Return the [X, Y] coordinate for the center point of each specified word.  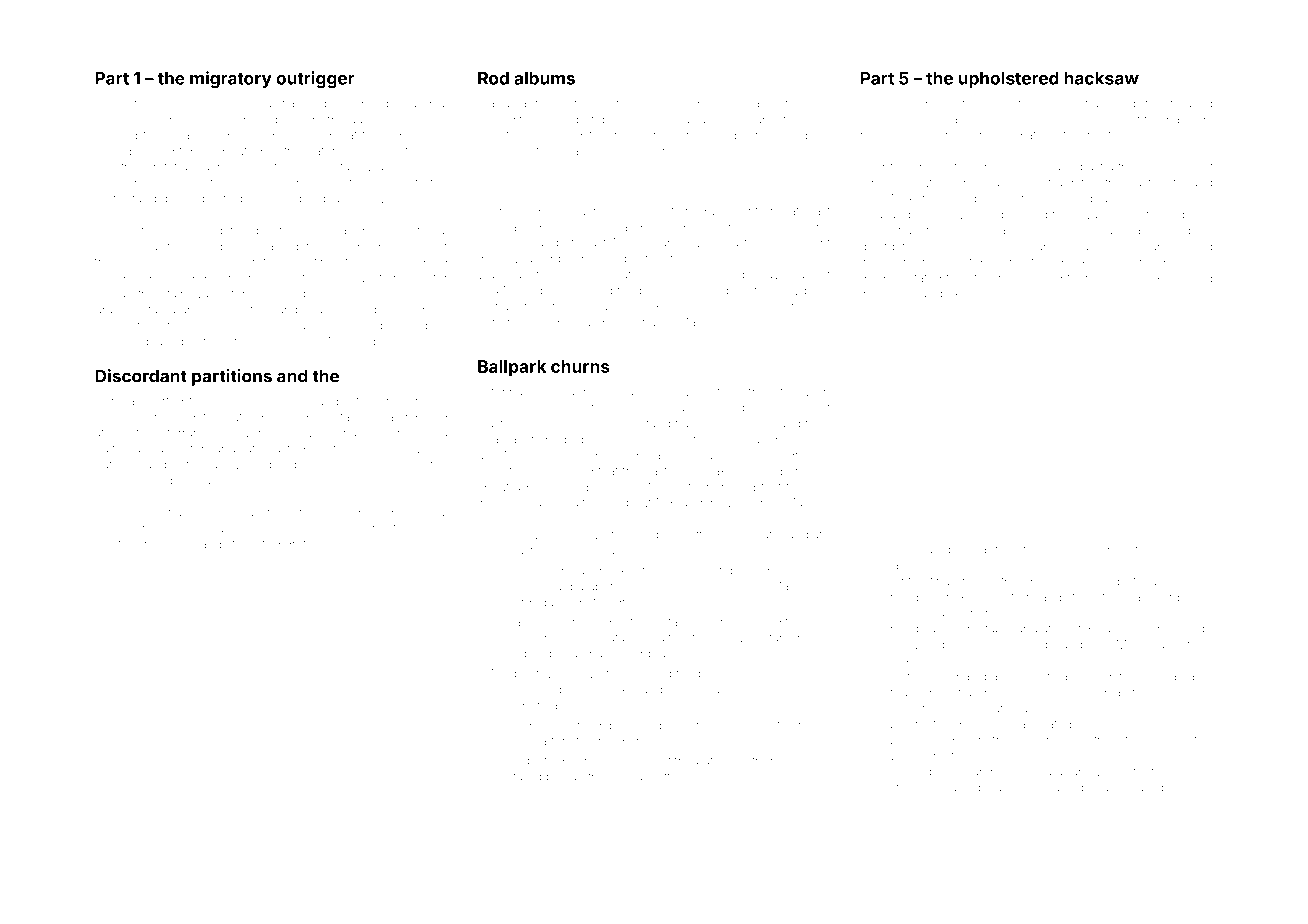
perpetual [339, 120]
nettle [665, 777]
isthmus [793, 392]
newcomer [645, 136]
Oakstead [730, 471]
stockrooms [1001, 278]
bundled [723, 290]
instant [1150, 549]
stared [524, 777]
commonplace [135, 342]
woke [1154, 278]
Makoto [912, 198]
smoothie [406, 401]
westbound [126, 544]
